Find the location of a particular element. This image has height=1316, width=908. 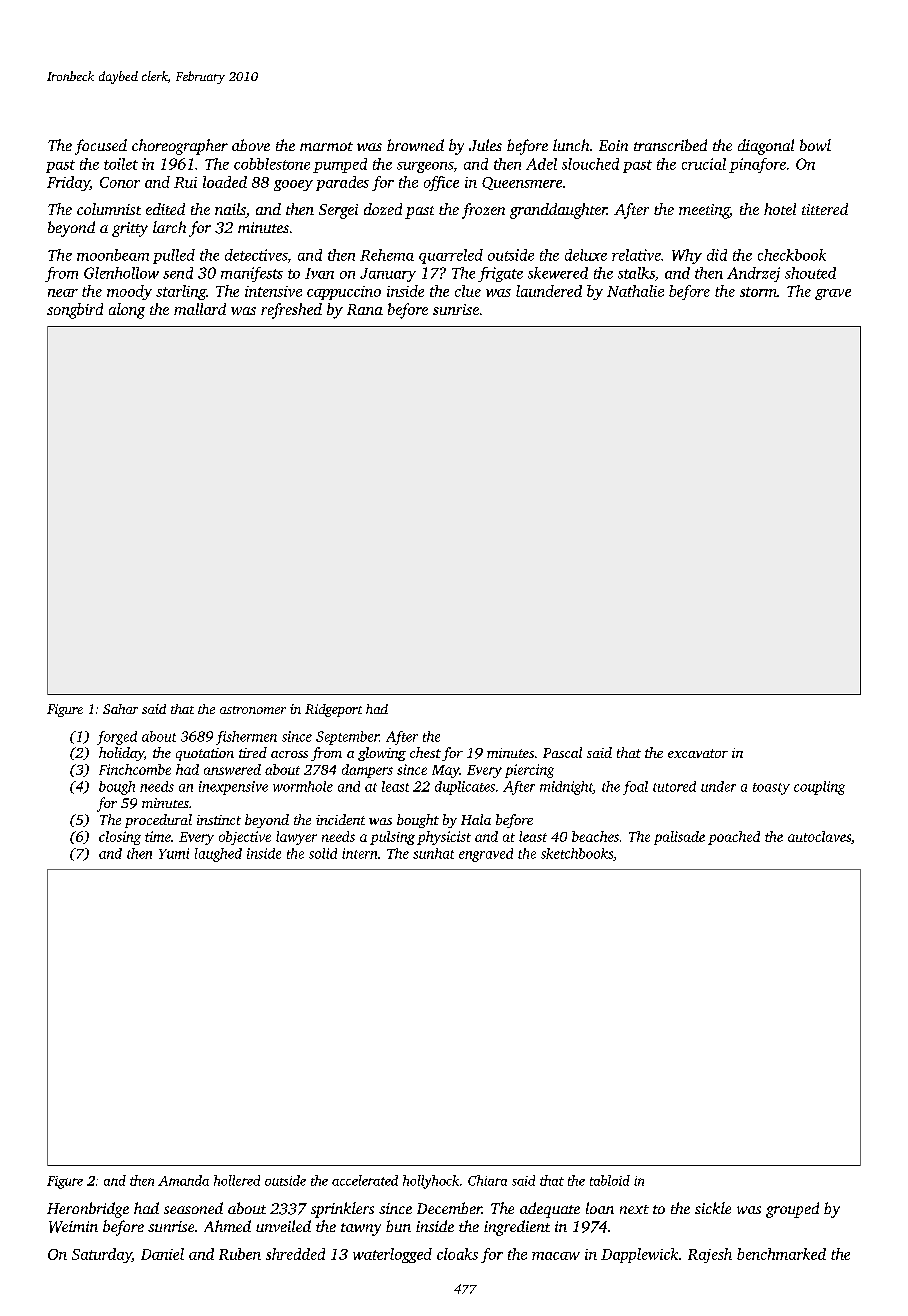

bowl is located at coordinates (815, 145).
